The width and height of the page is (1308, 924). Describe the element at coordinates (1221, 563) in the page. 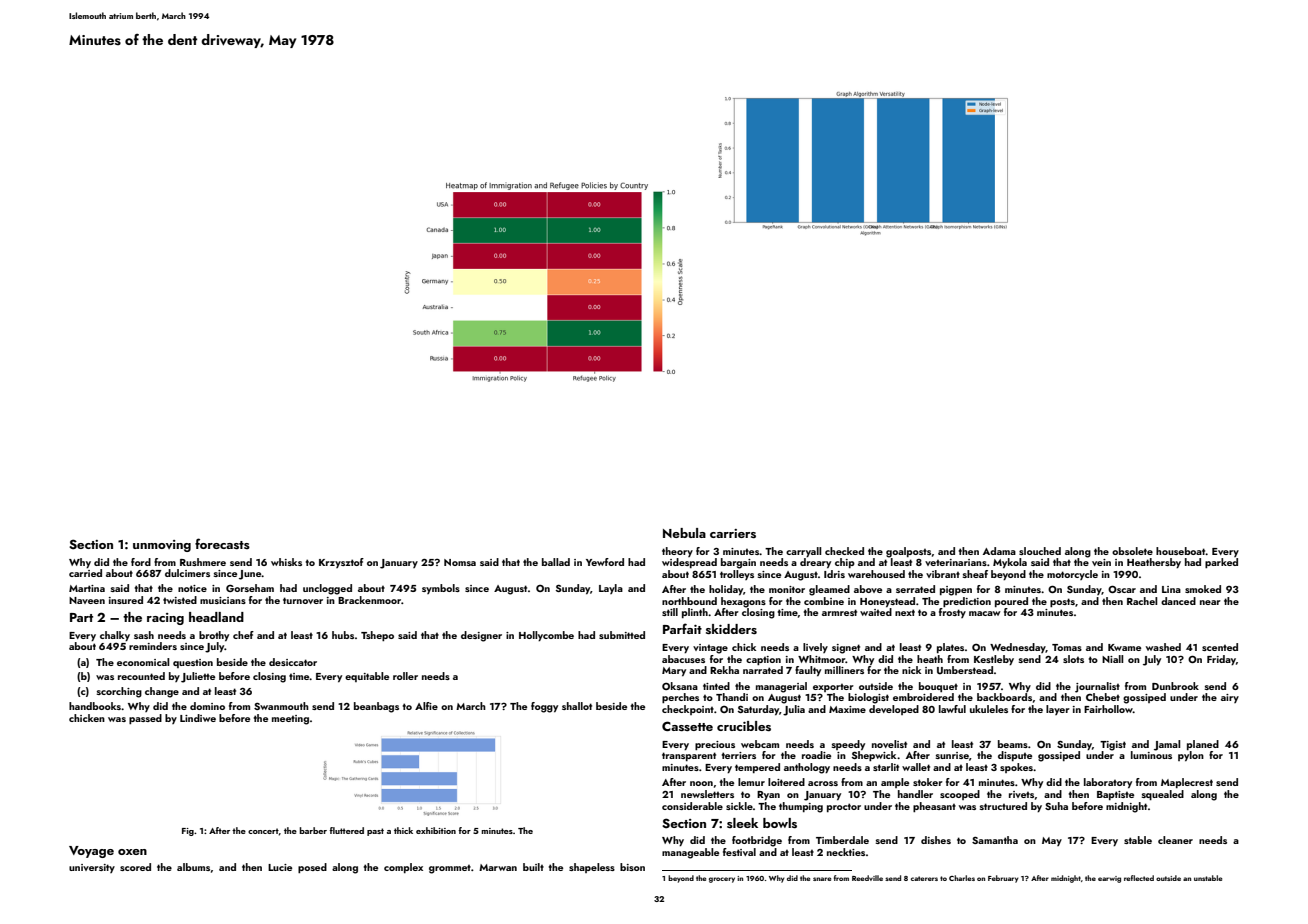

I see `parked` at that location.
